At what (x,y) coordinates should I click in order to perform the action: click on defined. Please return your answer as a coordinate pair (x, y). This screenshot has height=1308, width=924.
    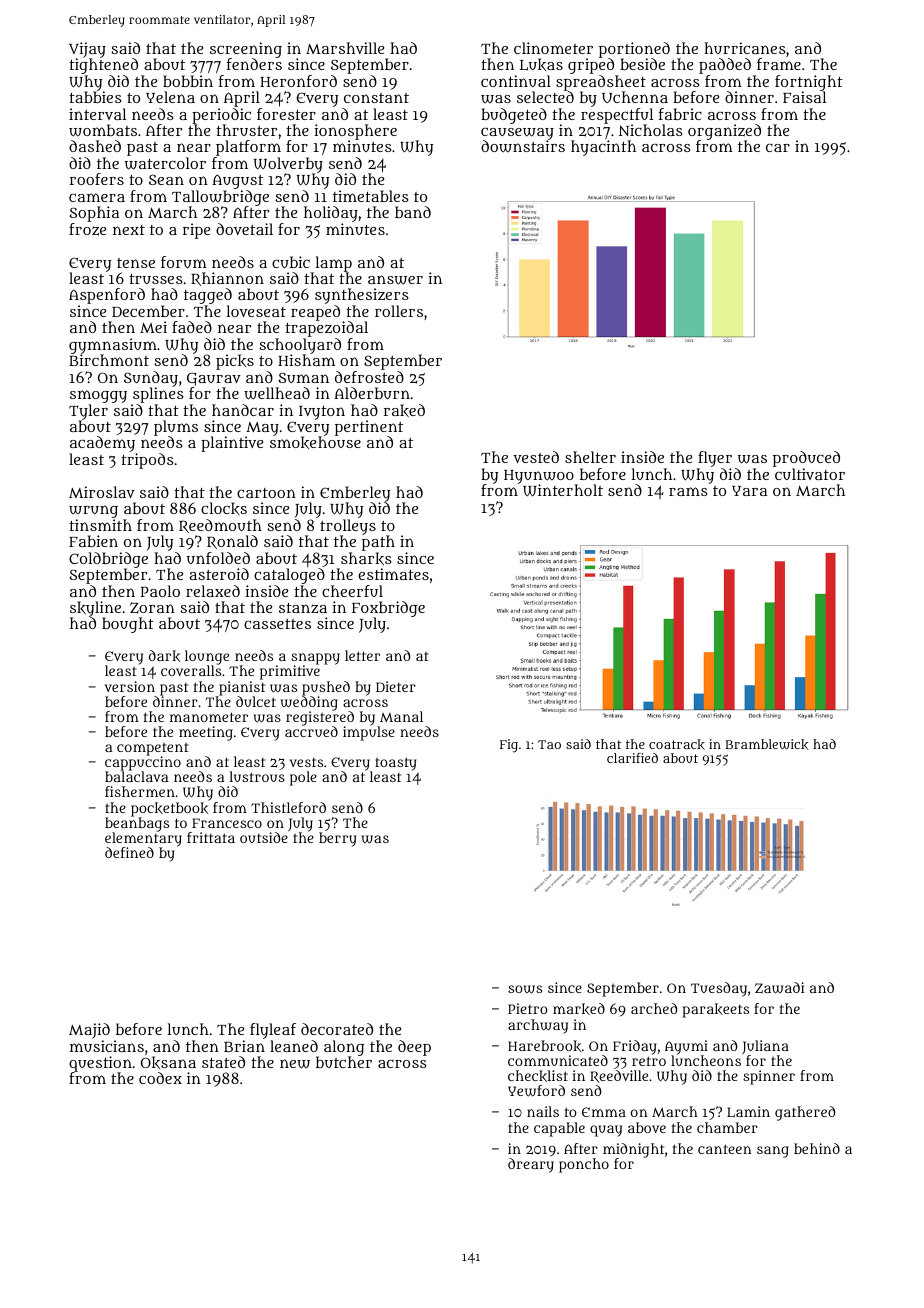
    Looking at the image, I should click on (129, 852).
